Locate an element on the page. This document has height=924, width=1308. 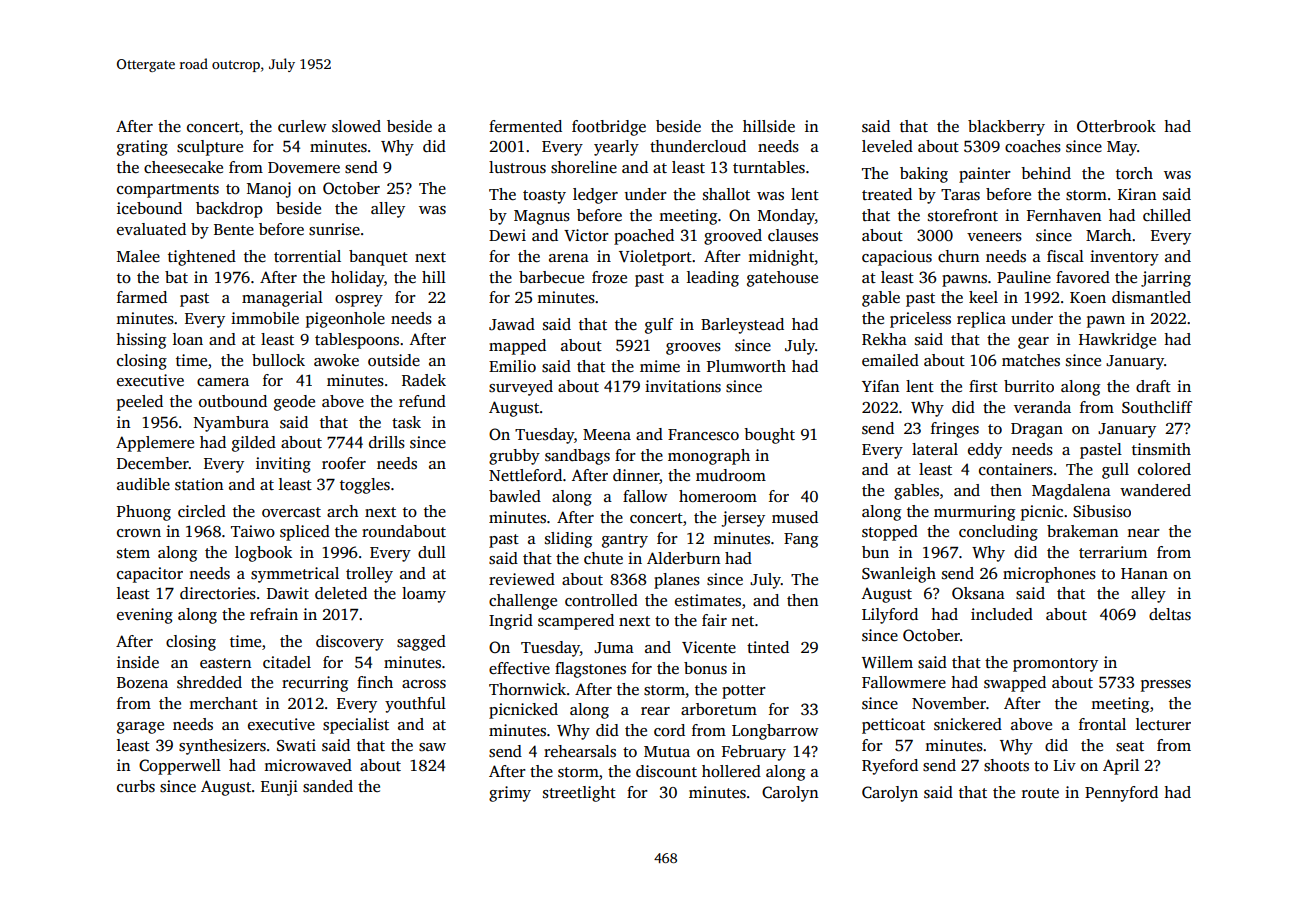
synthesizers is located at coordinates (222, 747).
